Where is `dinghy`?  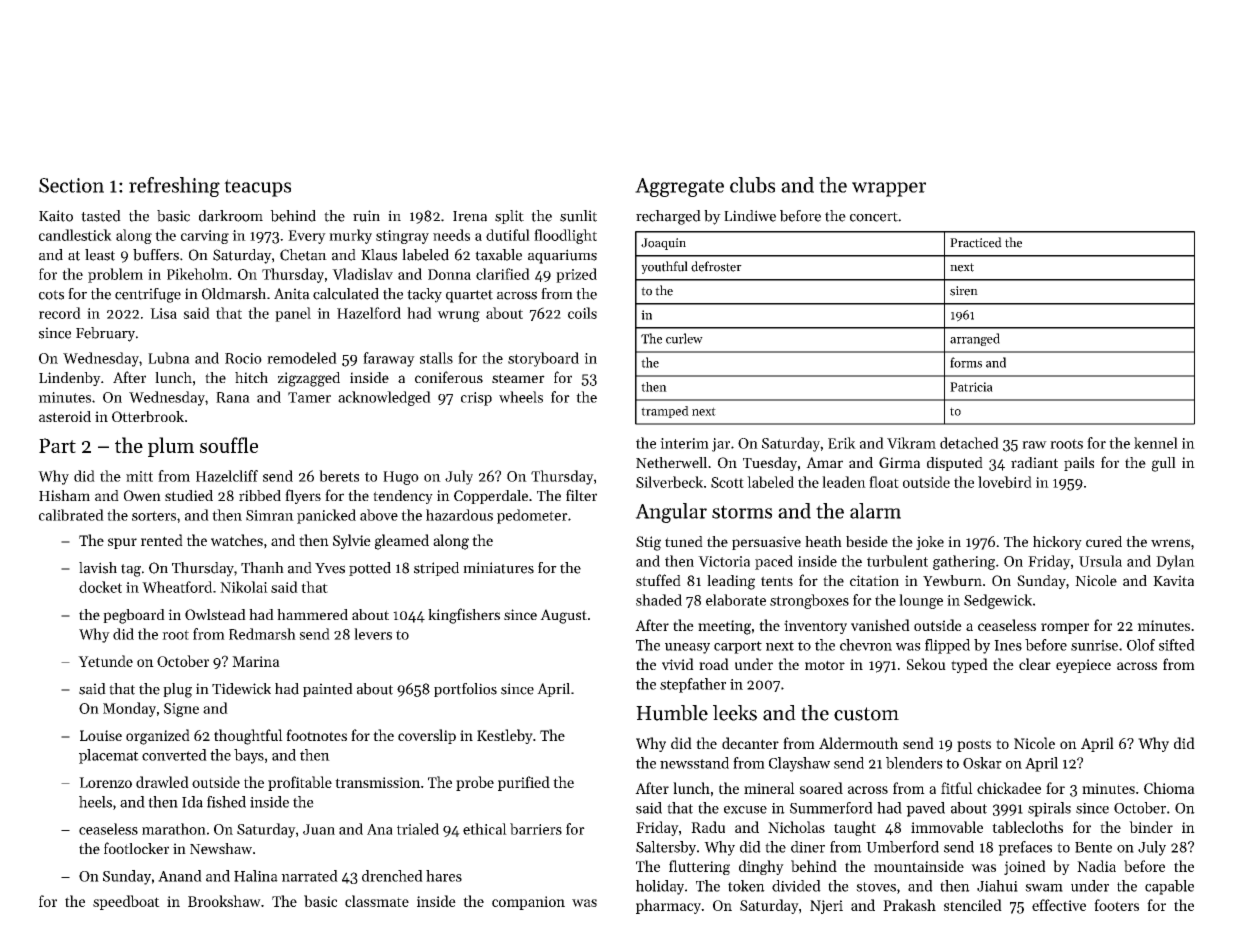
dinghy is located at coordinates (761, 867).
